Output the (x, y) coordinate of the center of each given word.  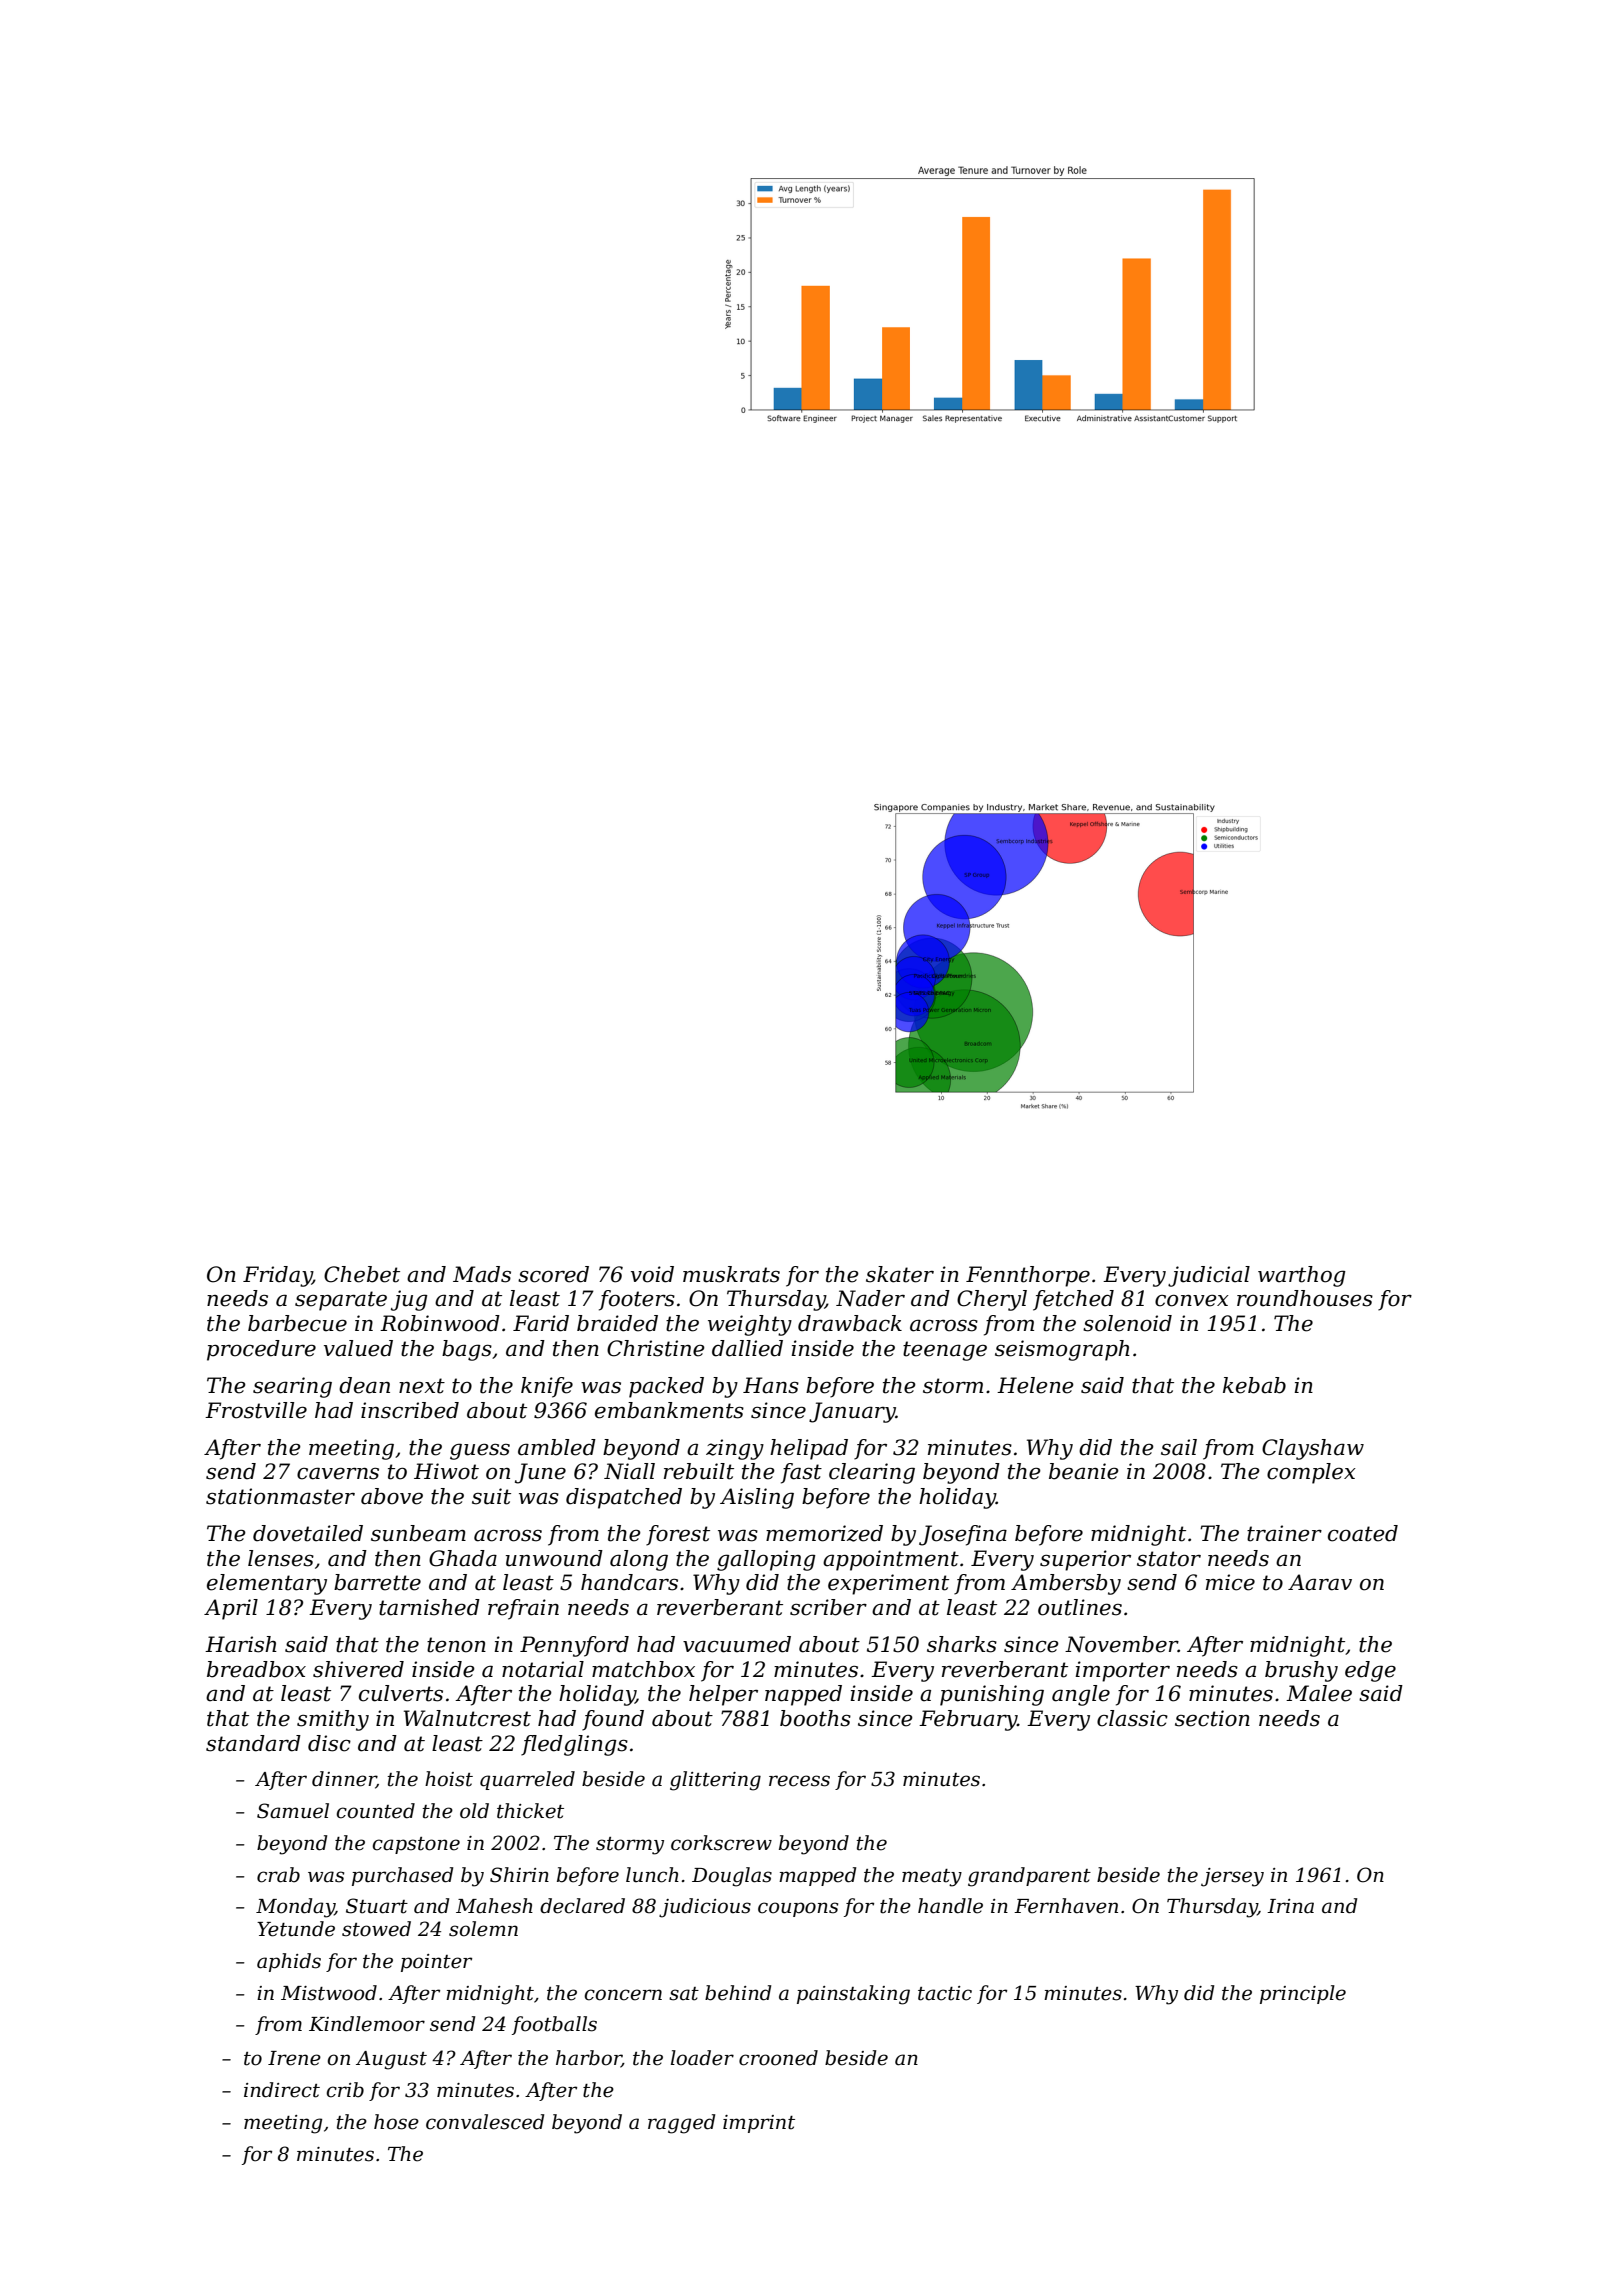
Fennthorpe (1028, 1276)
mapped (817, 1876)
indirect (282, 2090)
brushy (1301, 1671)
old (474, 1811)
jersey (1232, 1877)
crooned (778, 2058)
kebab (1254, 1385)
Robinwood (440, 1323)
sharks (962, 1644)
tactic (945, 1993)
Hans (771, 1385)
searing (292, 1387)
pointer (436, 1963)
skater (900, 1274)
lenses (281, 1558)
